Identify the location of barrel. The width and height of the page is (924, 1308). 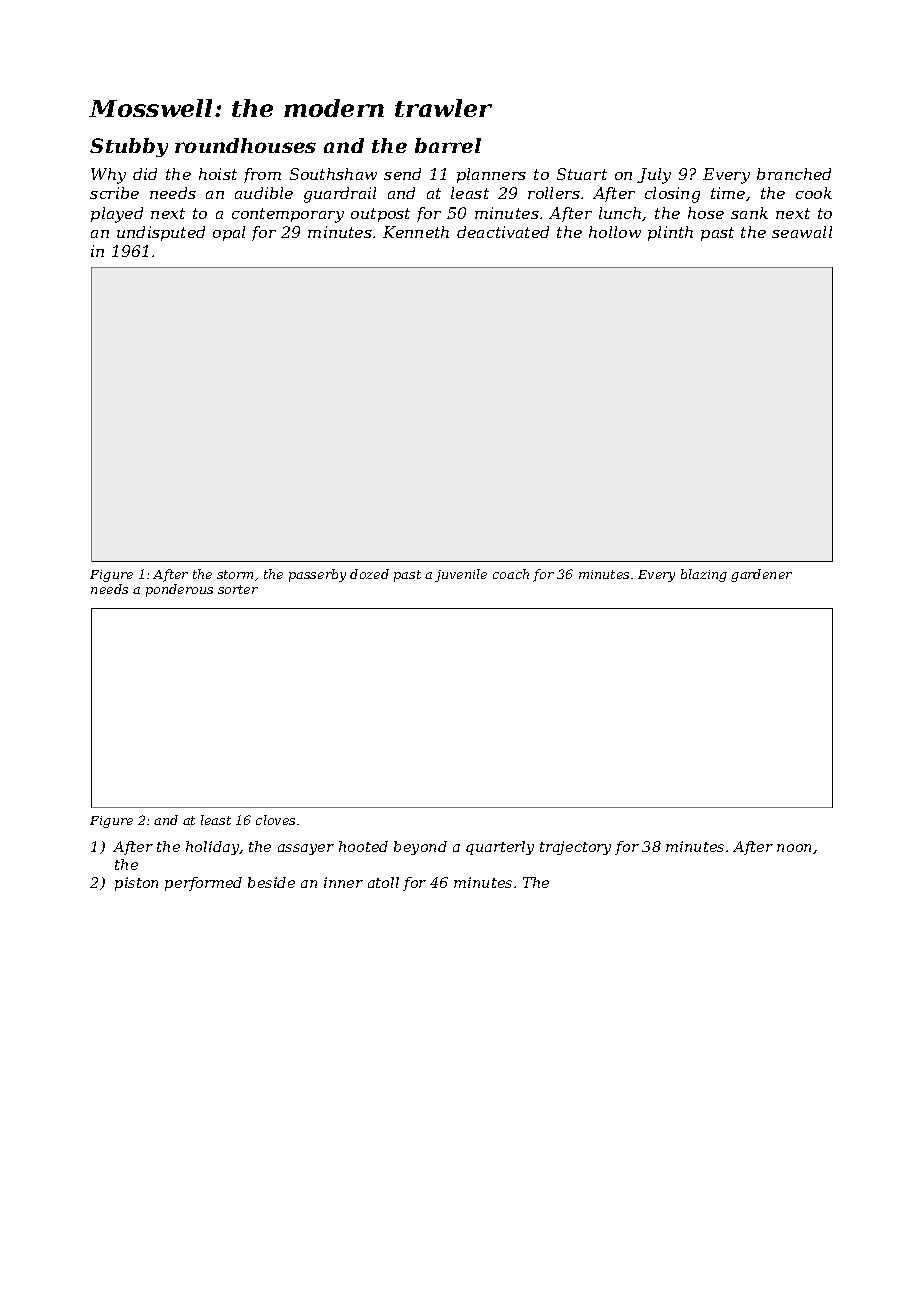
(448, 145).
